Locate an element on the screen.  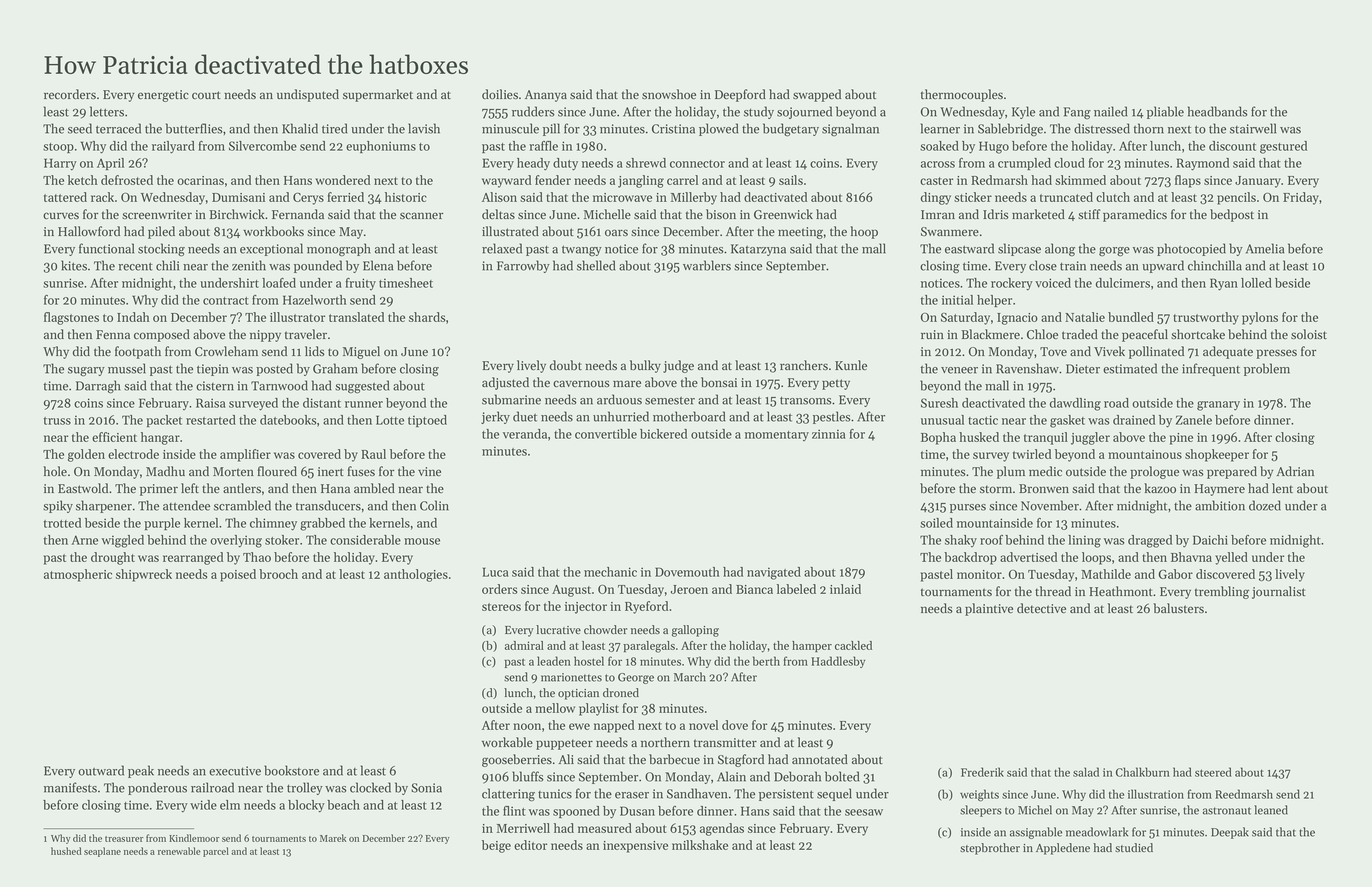
January is located at coordinates (1258, 182).
